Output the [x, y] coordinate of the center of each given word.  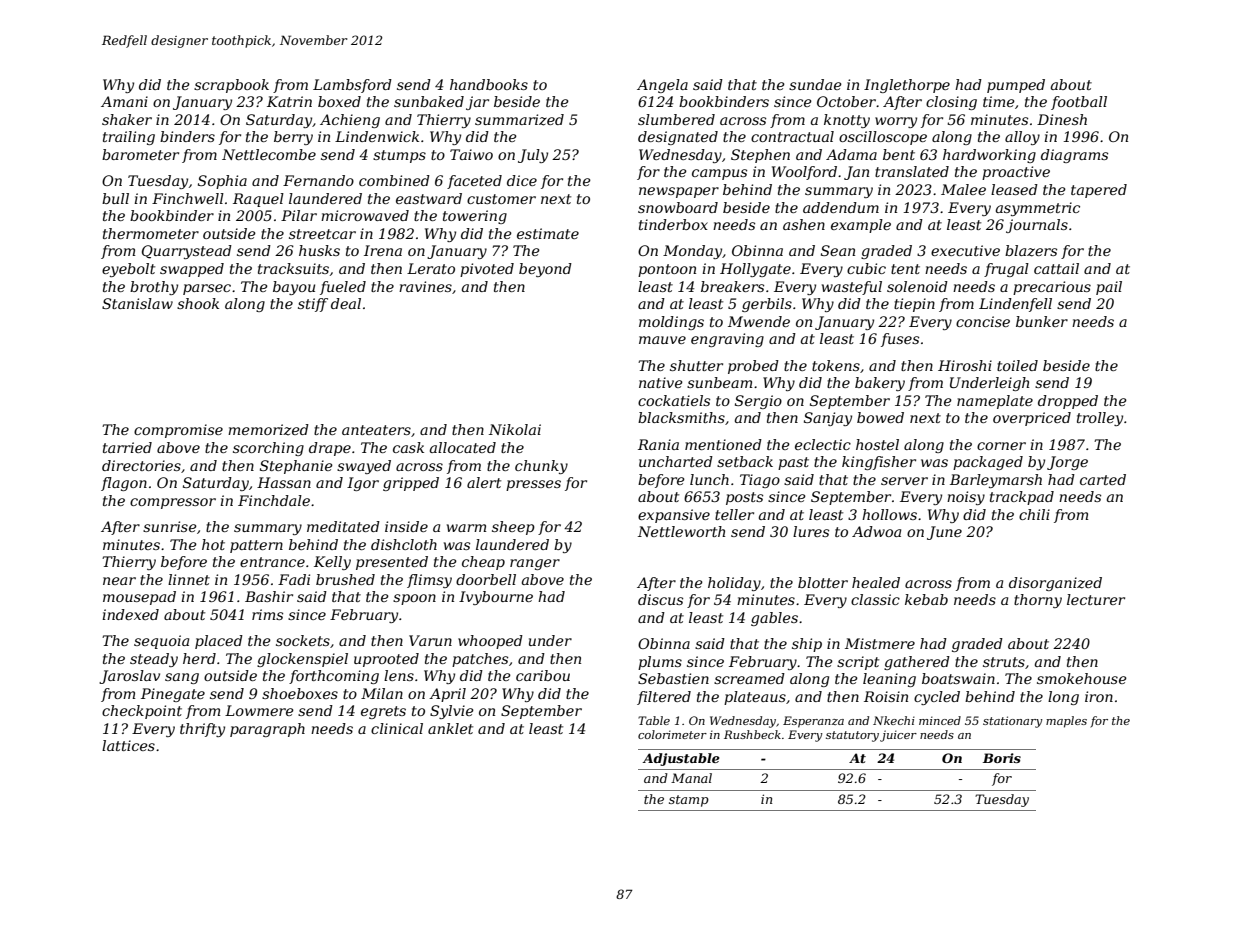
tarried [127, 447]
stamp [689, 801]
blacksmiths [681, 417]
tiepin [914, 305]
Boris [1002, 758]
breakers [732, 286]
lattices [128, 745]
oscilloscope [883, 138]
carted [1103, 479]
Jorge [1067, 463]
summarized [519, 120]
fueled [343, 288]
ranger [535, 564]
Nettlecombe [269, 154]
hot [213, 544]
